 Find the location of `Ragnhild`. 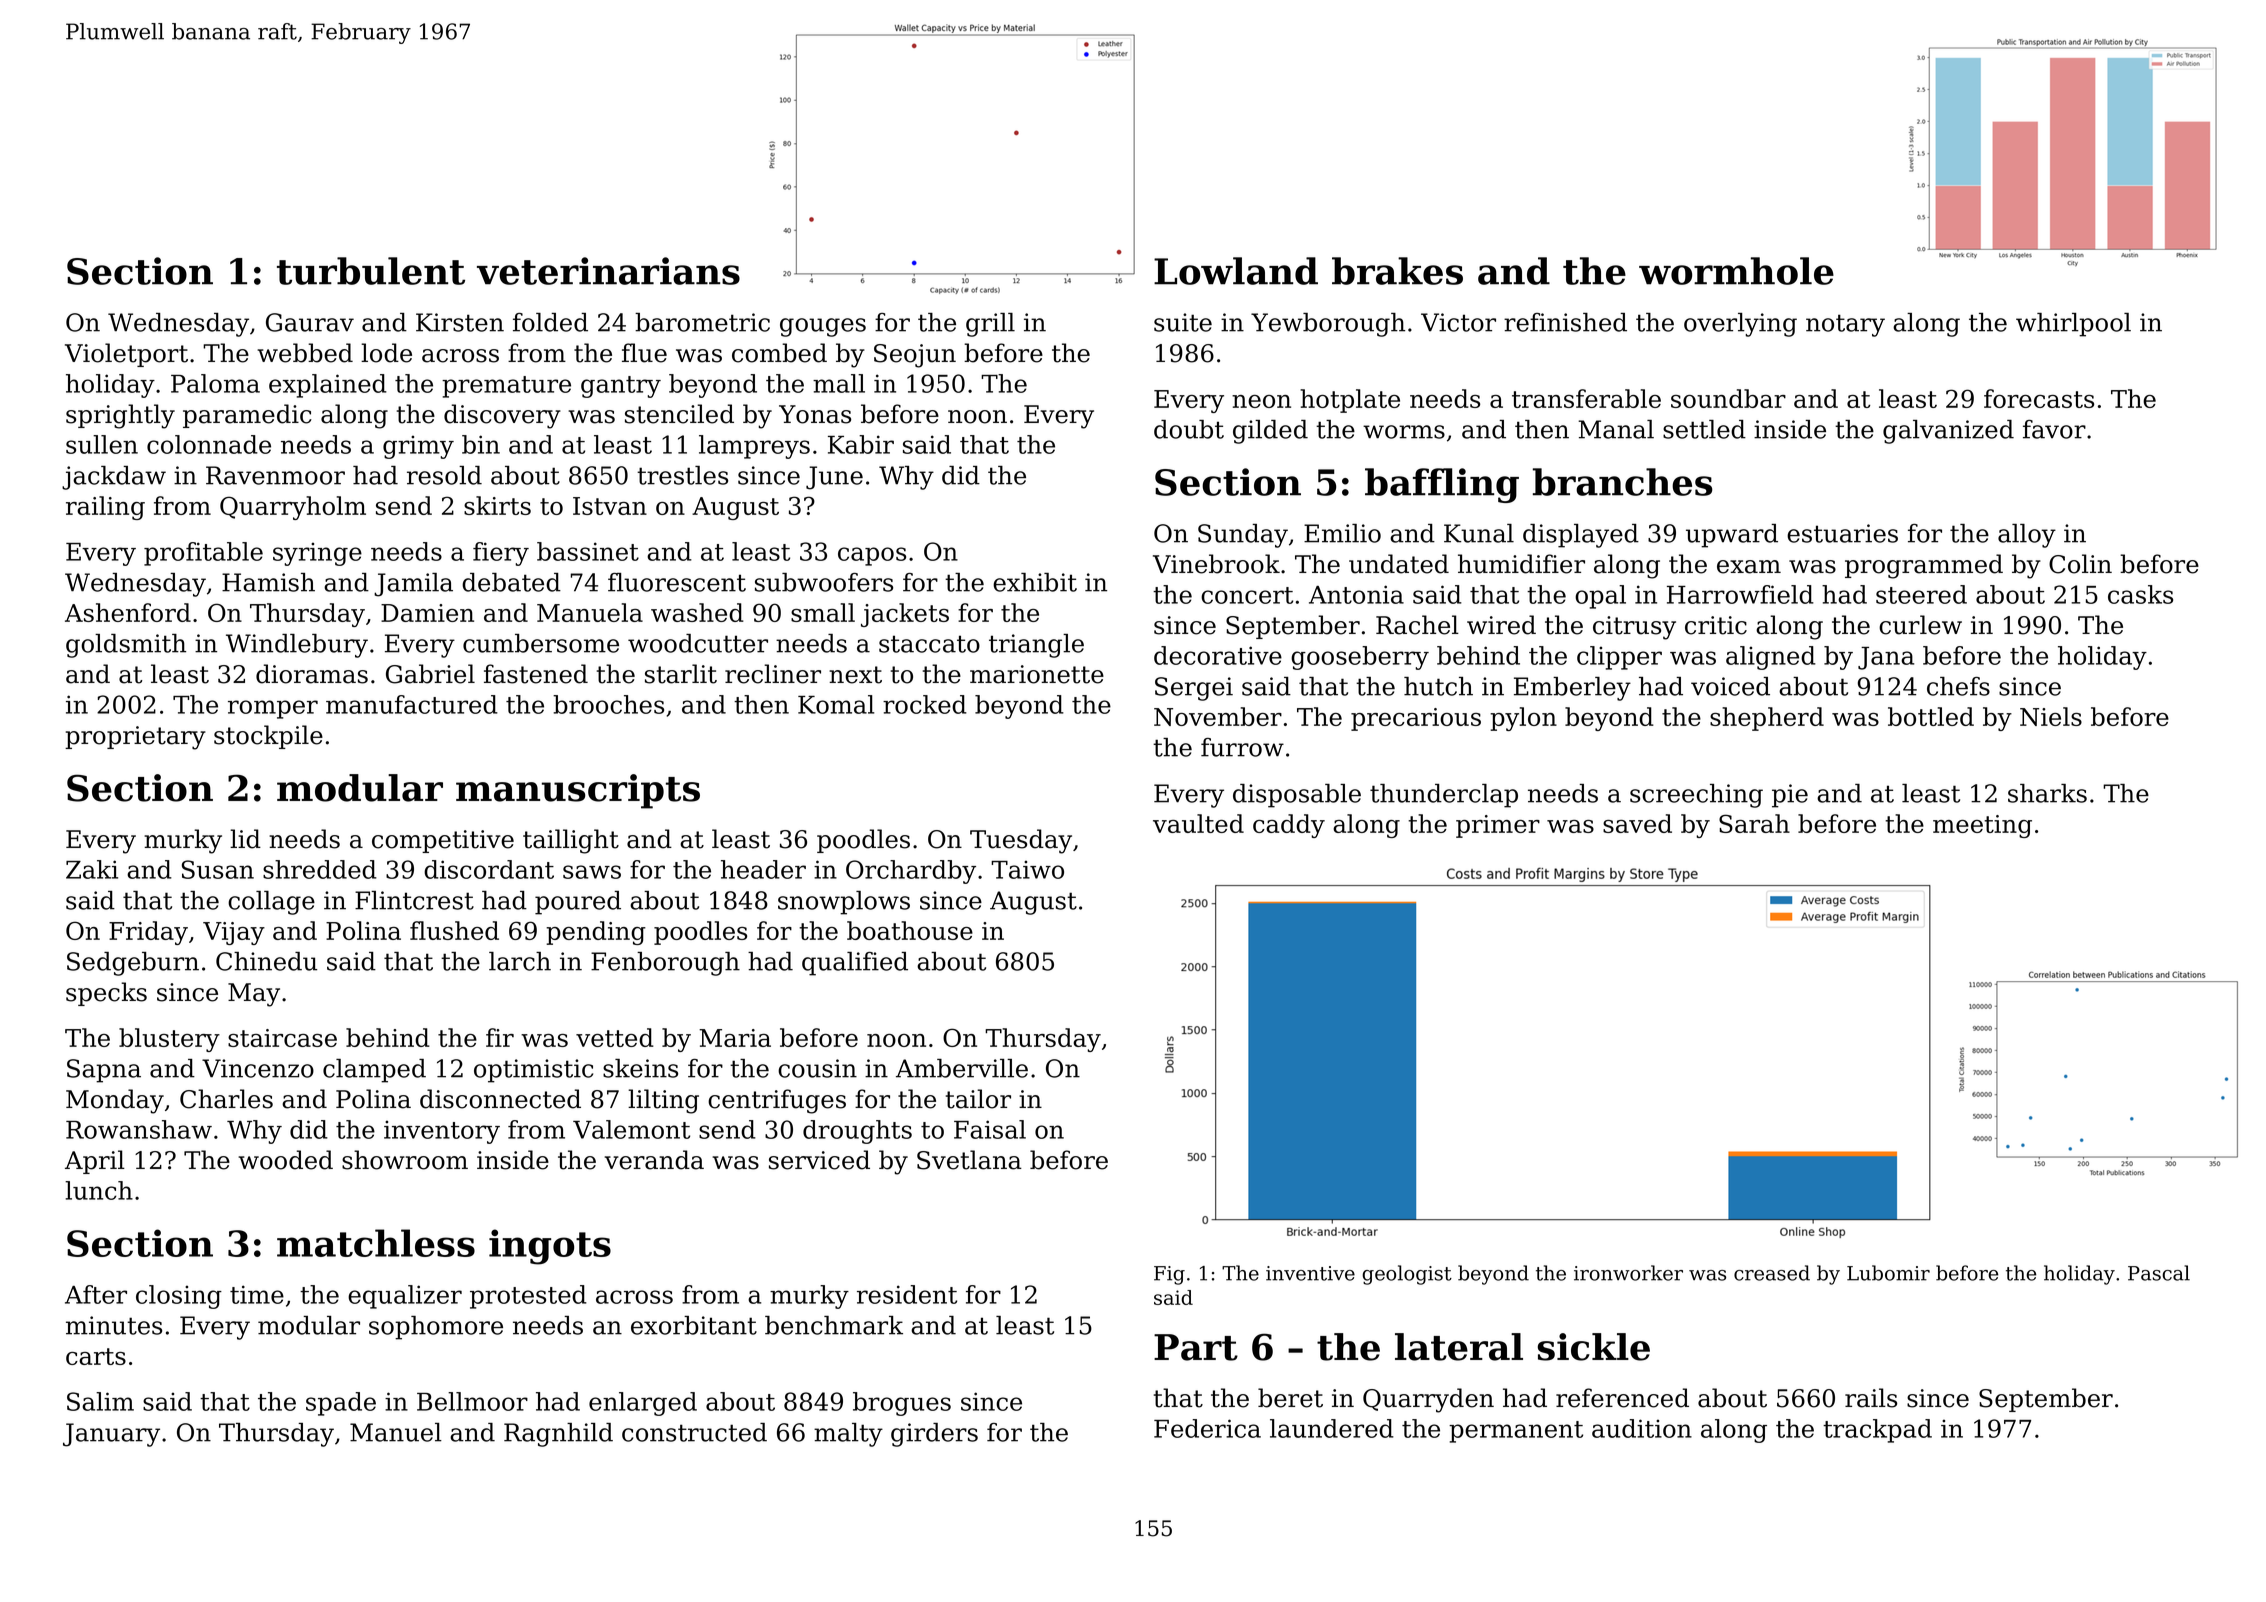

Ragnhild is located at coordinates (558, 1435).
